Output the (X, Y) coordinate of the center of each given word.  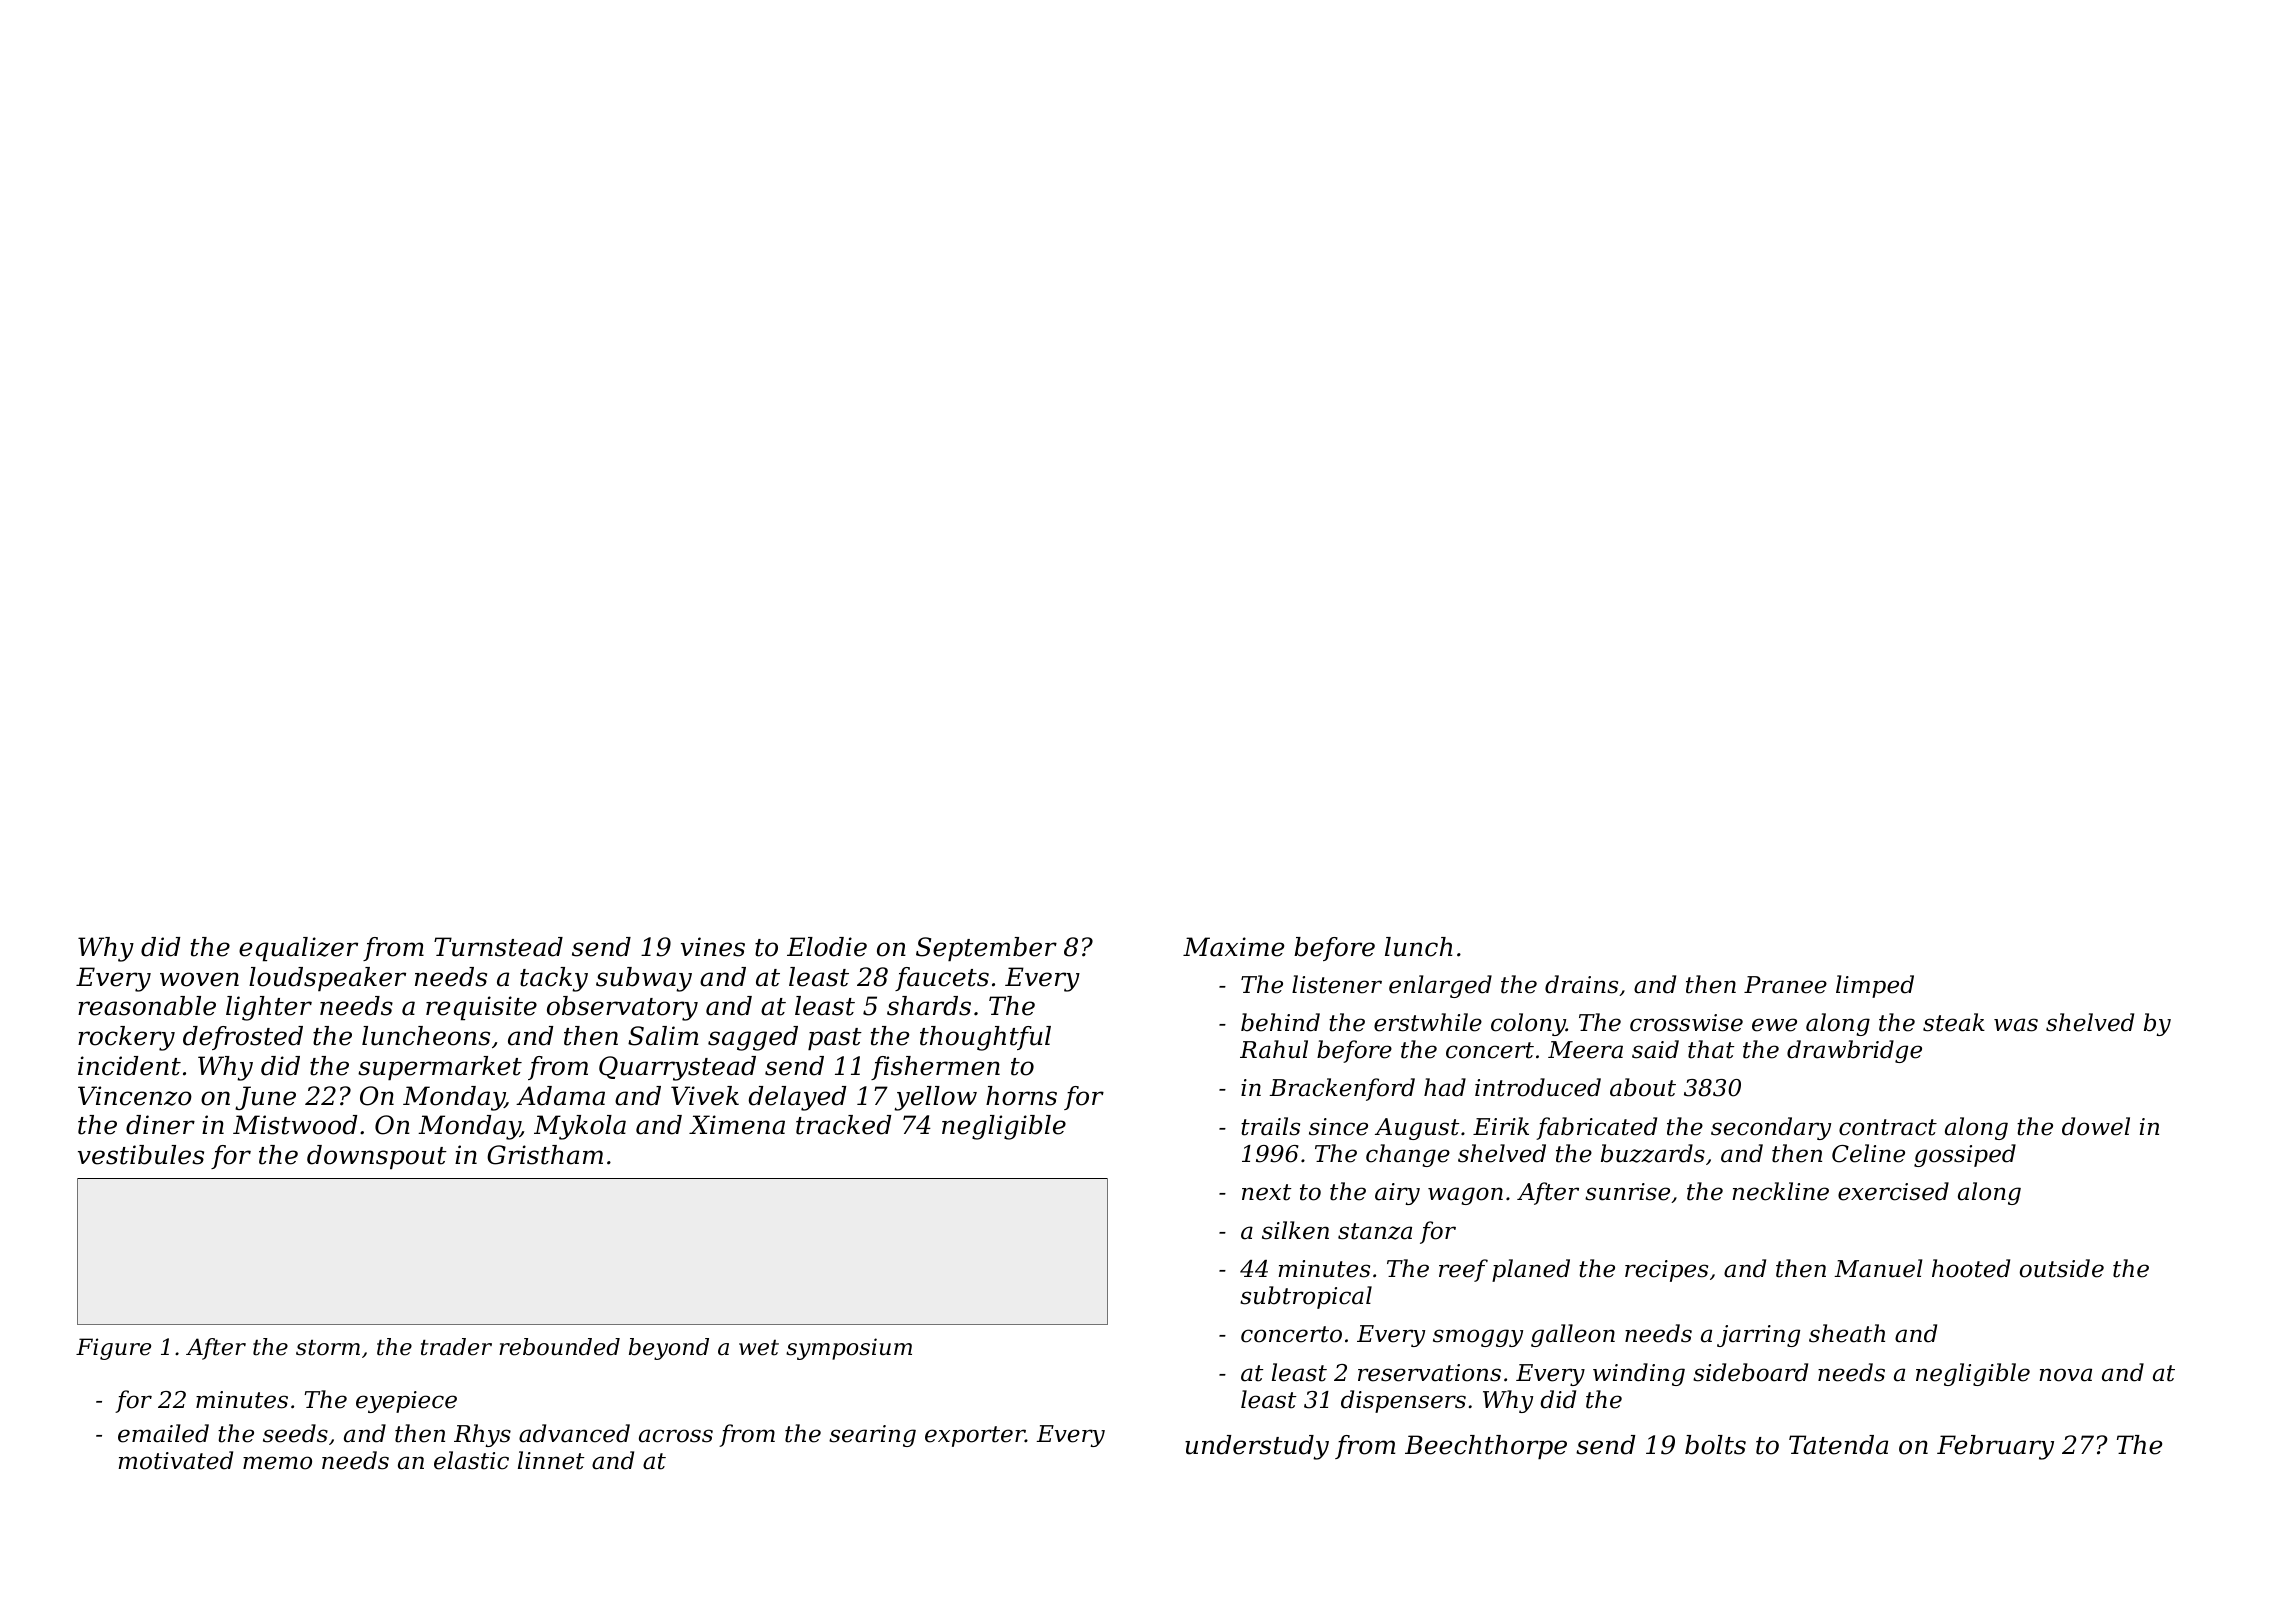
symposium (849, 1349)
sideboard (1750, 1372)
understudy (1257, 1447)
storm (328, 1348)
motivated (175, 1460)
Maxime (1233, 947)
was (2016, 1025)
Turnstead (498, 947)
